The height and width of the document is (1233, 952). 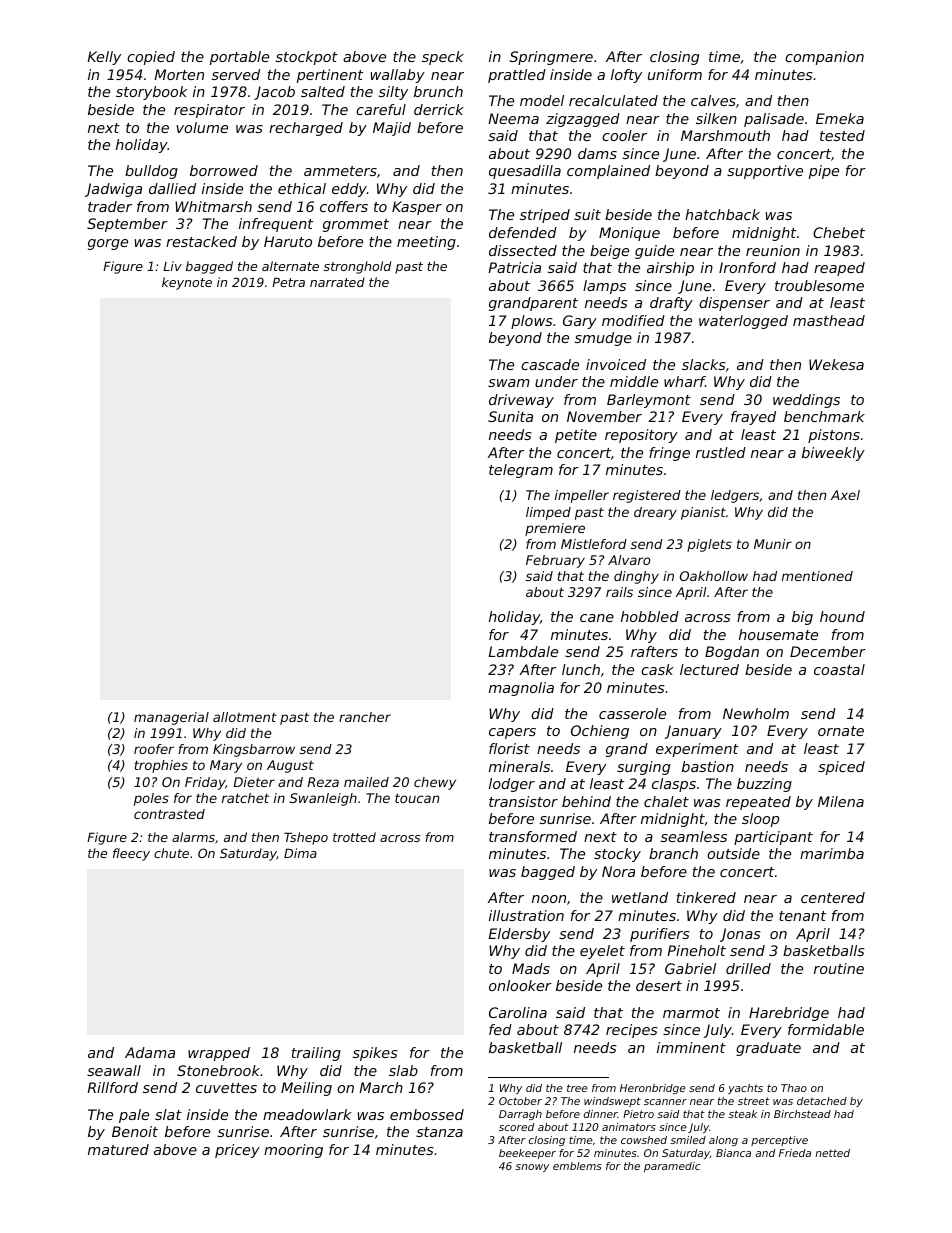 What do you see at coordinates (640, 897) in the document?
I see `wetland` at bounding box center [640, 897].
